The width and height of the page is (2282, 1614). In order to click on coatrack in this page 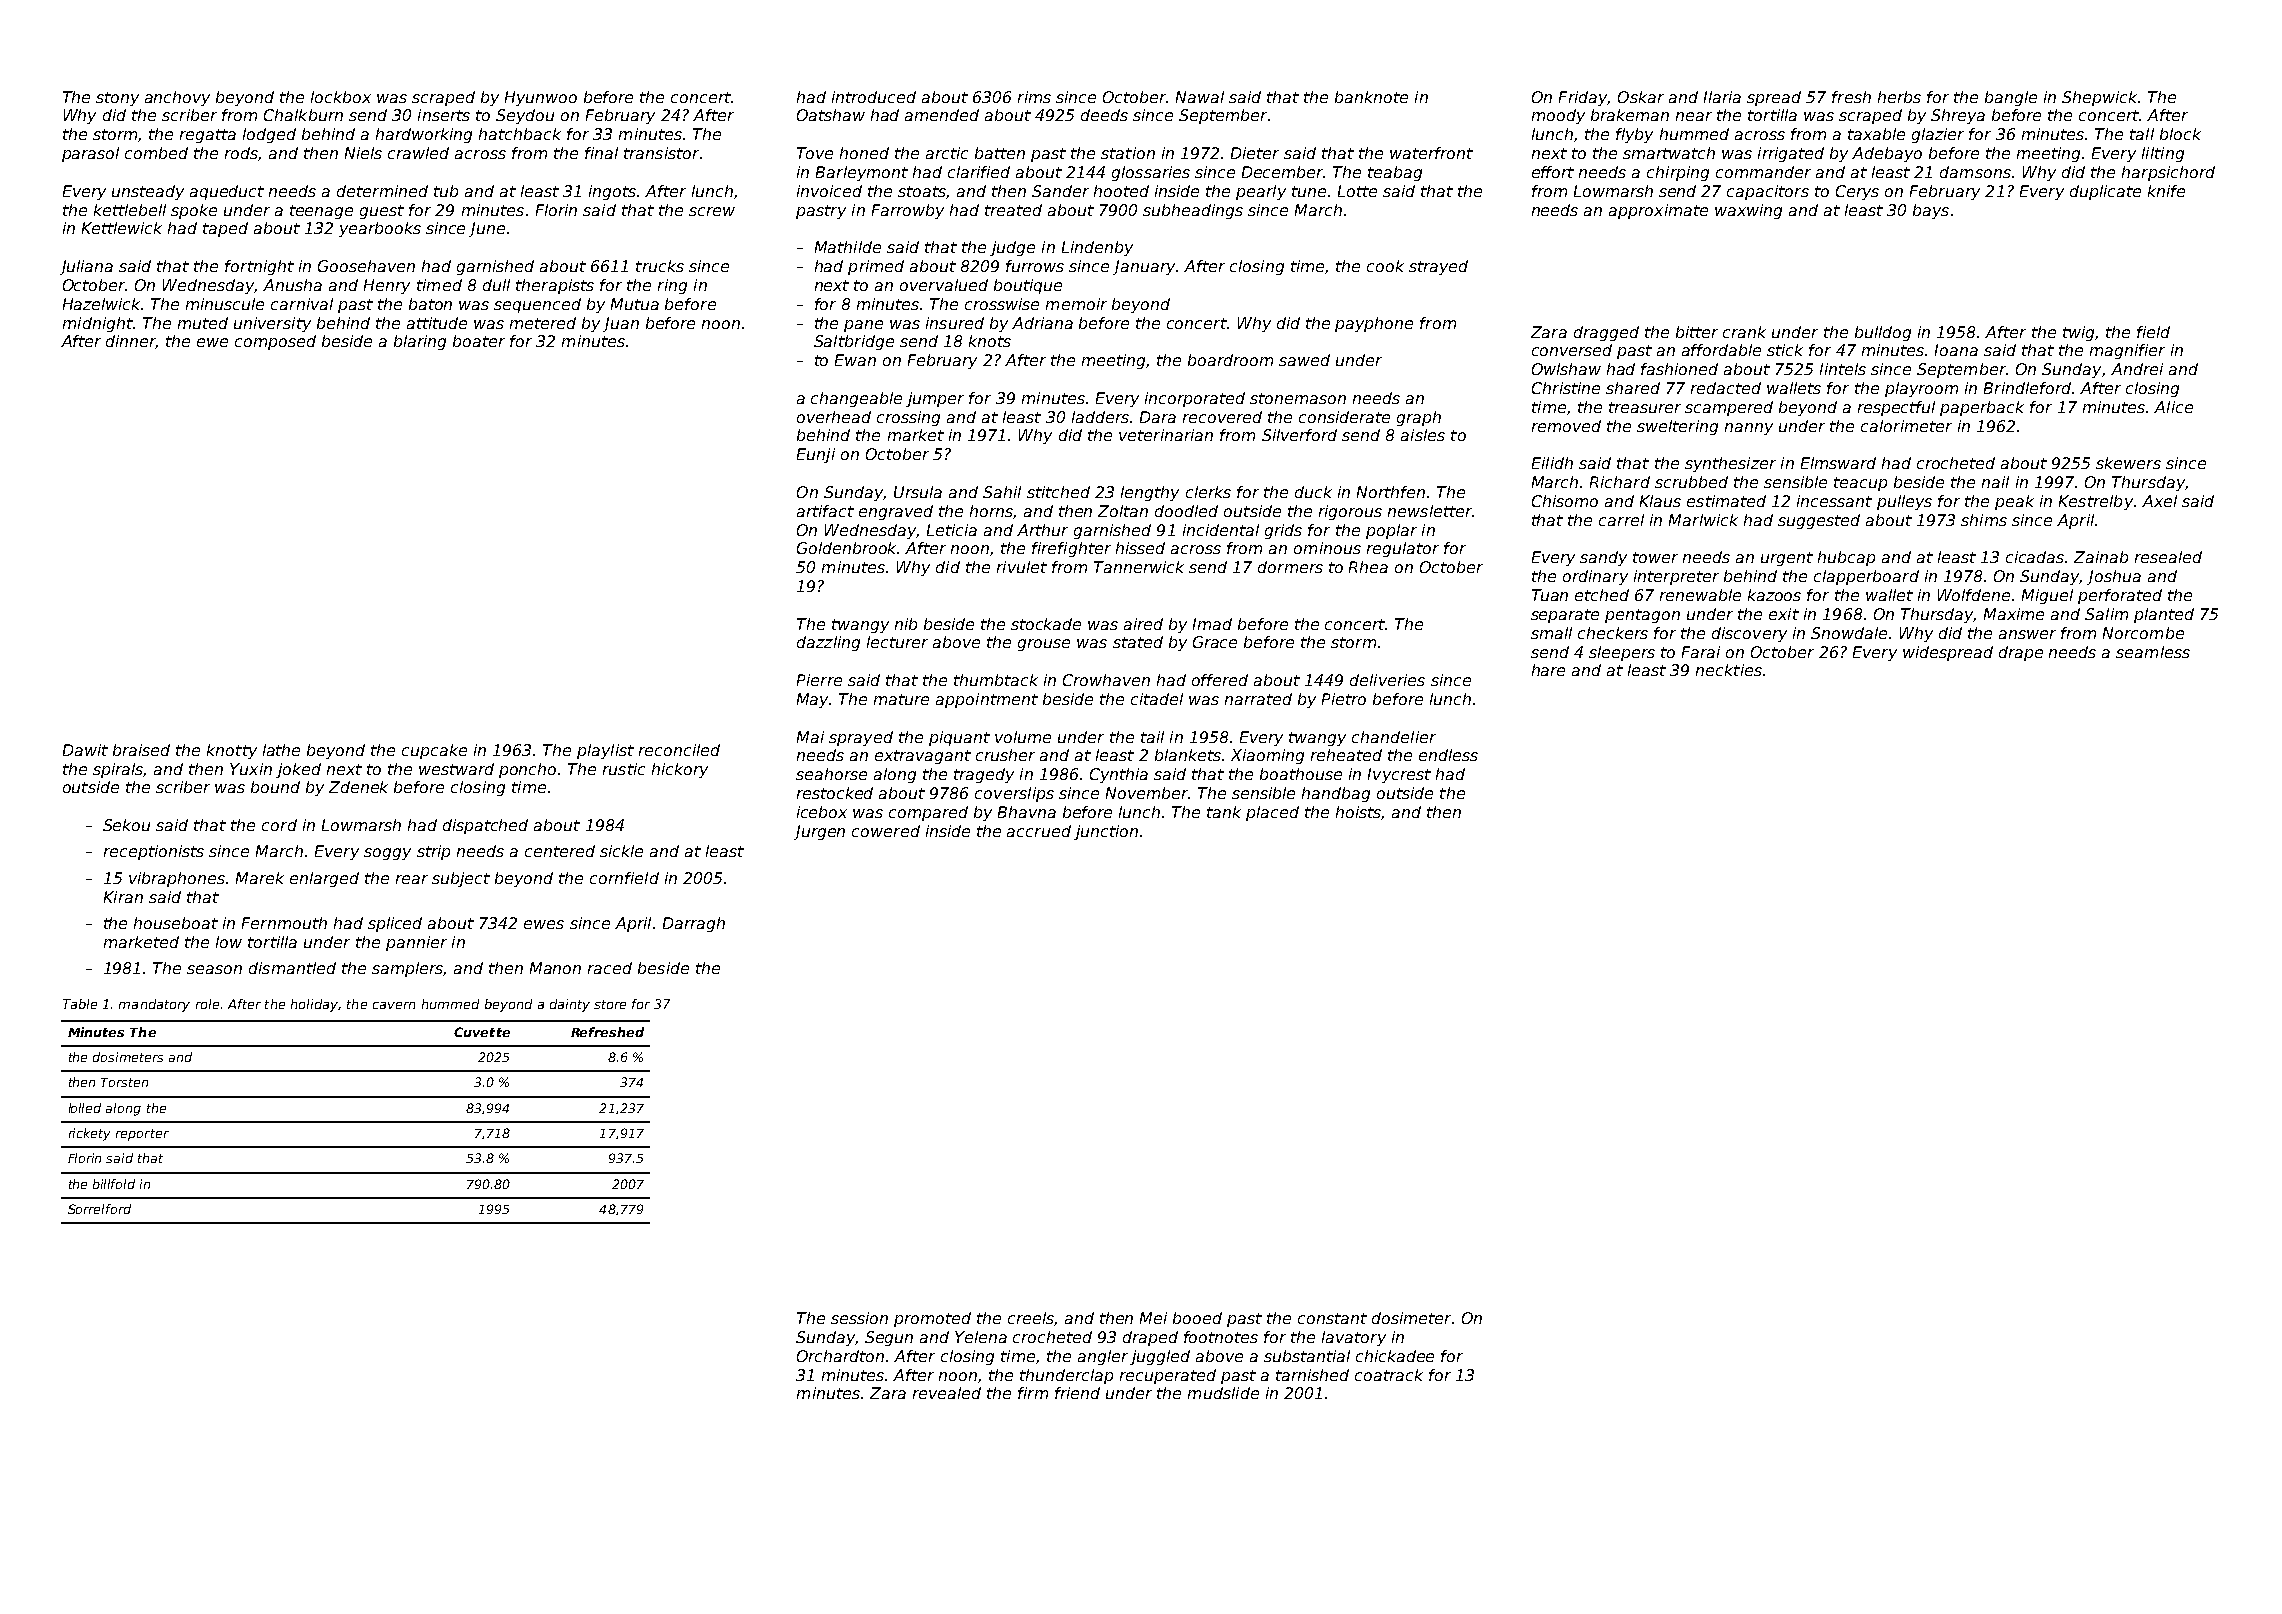, I will do `click(1389, 1375)`.
